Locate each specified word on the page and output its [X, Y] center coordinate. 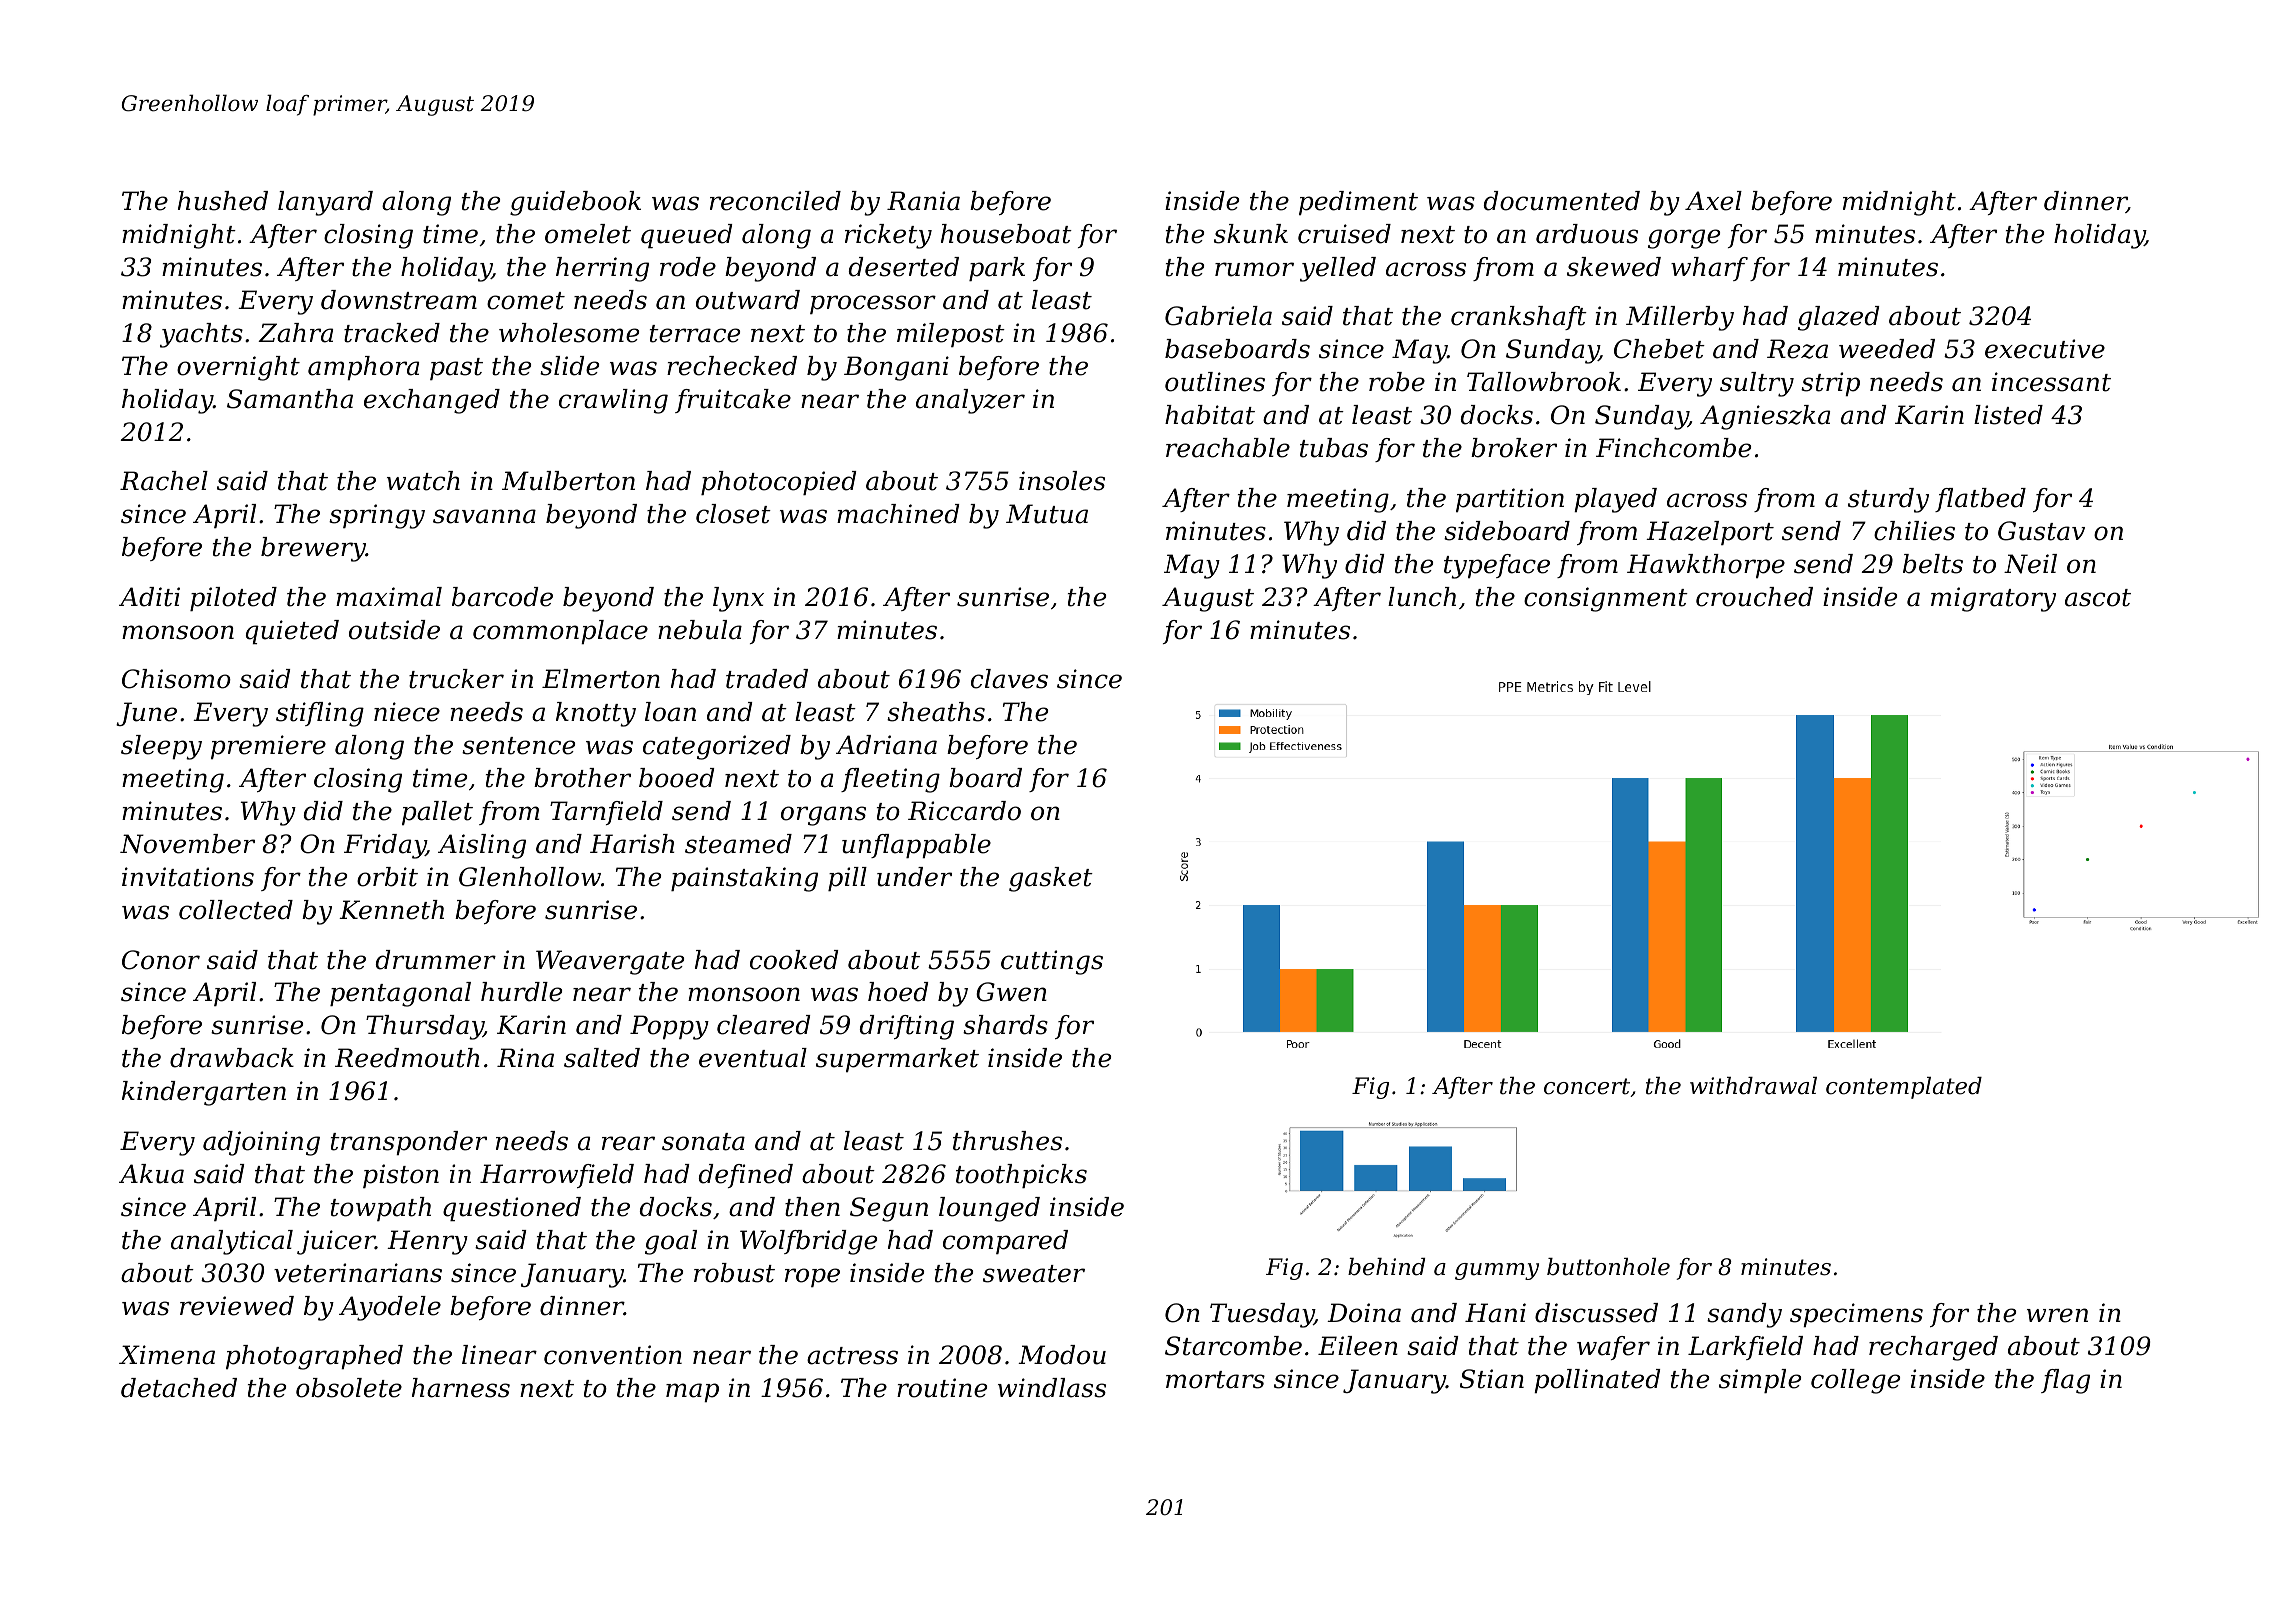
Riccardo [964, 811]
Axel [1713, 201]
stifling [320, 714]
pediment [1358, 203]
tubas [1334, 448]
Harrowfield [557, 1176]
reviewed [237, 1306]
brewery [313, 549]
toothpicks [1021, 1176]
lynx [738, 599]
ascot [2098, 598]
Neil [2030, 564]
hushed [223, 201]
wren [2057, 1315]
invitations [188, 877]
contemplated [1904, 1088]
